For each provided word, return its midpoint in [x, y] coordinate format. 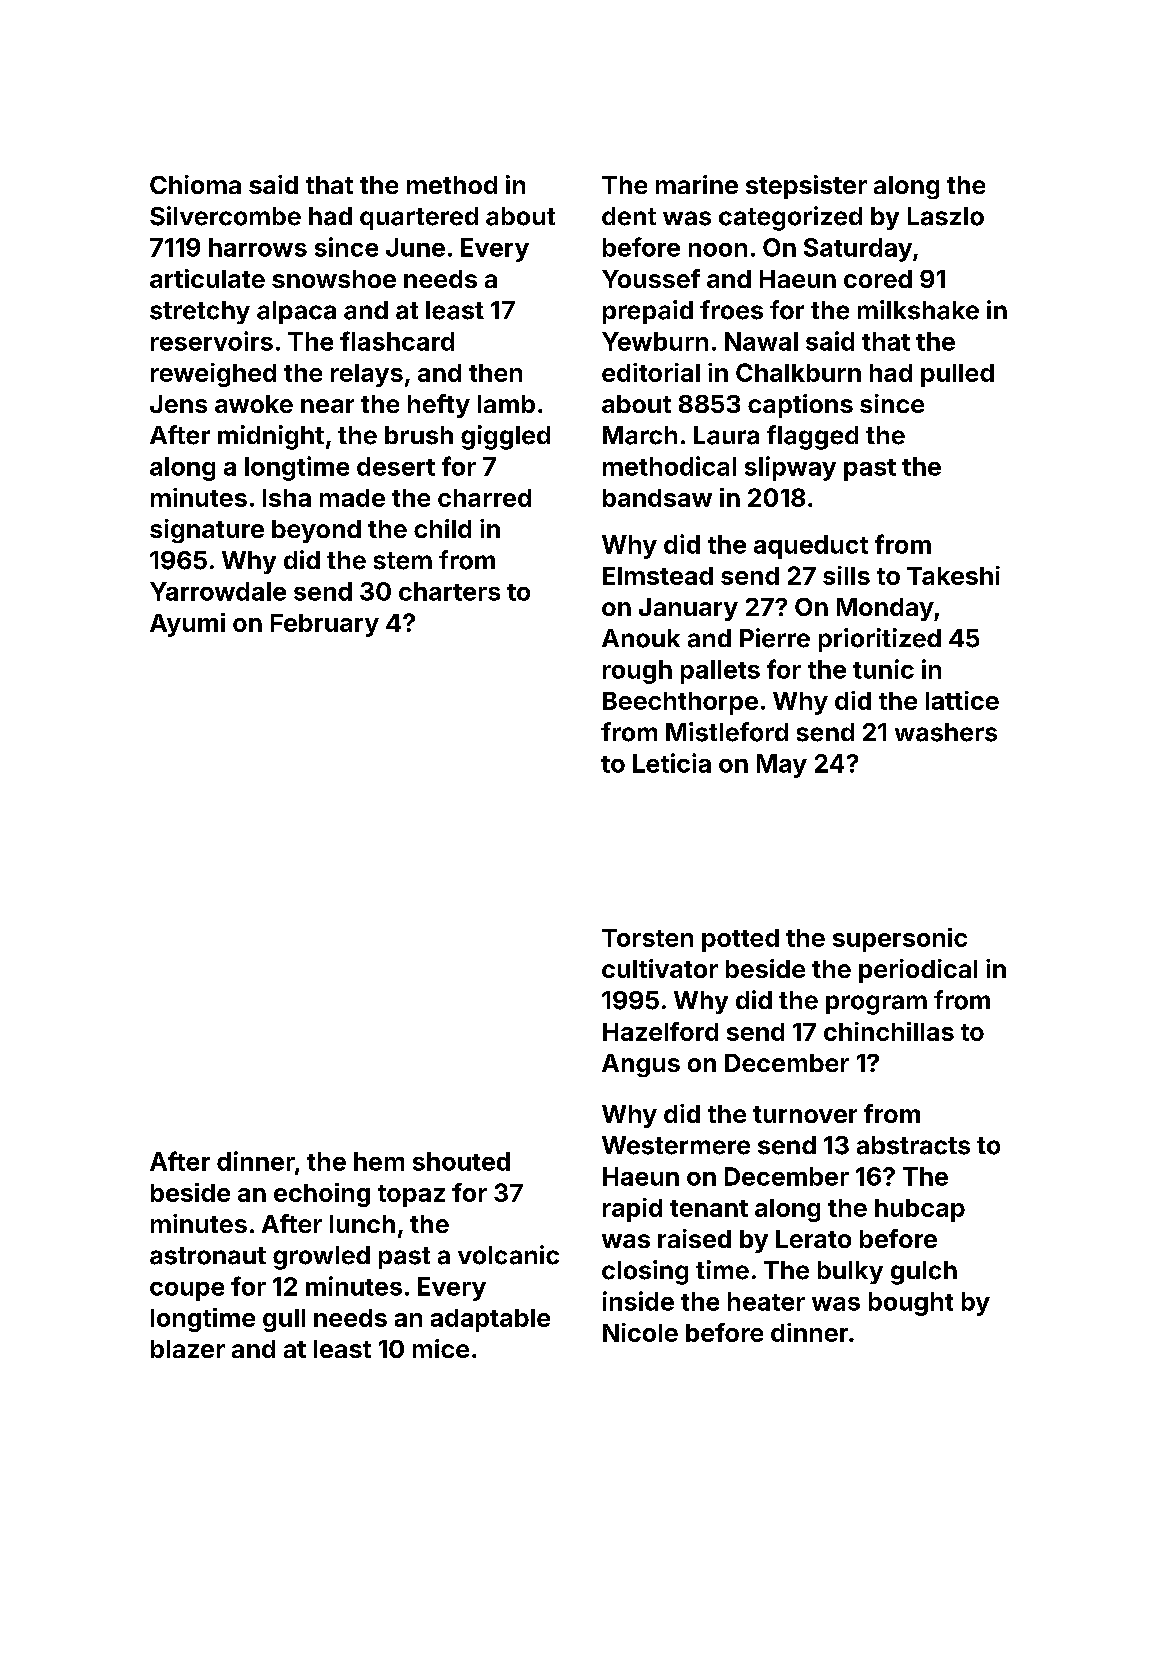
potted [740, 940]
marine [697, 184]
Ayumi [187, 625]
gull [284, 1320]
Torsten [647, 938]
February [325, 625]
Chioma [195, 184]
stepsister [806, 187]
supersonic [900, 940]
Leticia [672, 763]
